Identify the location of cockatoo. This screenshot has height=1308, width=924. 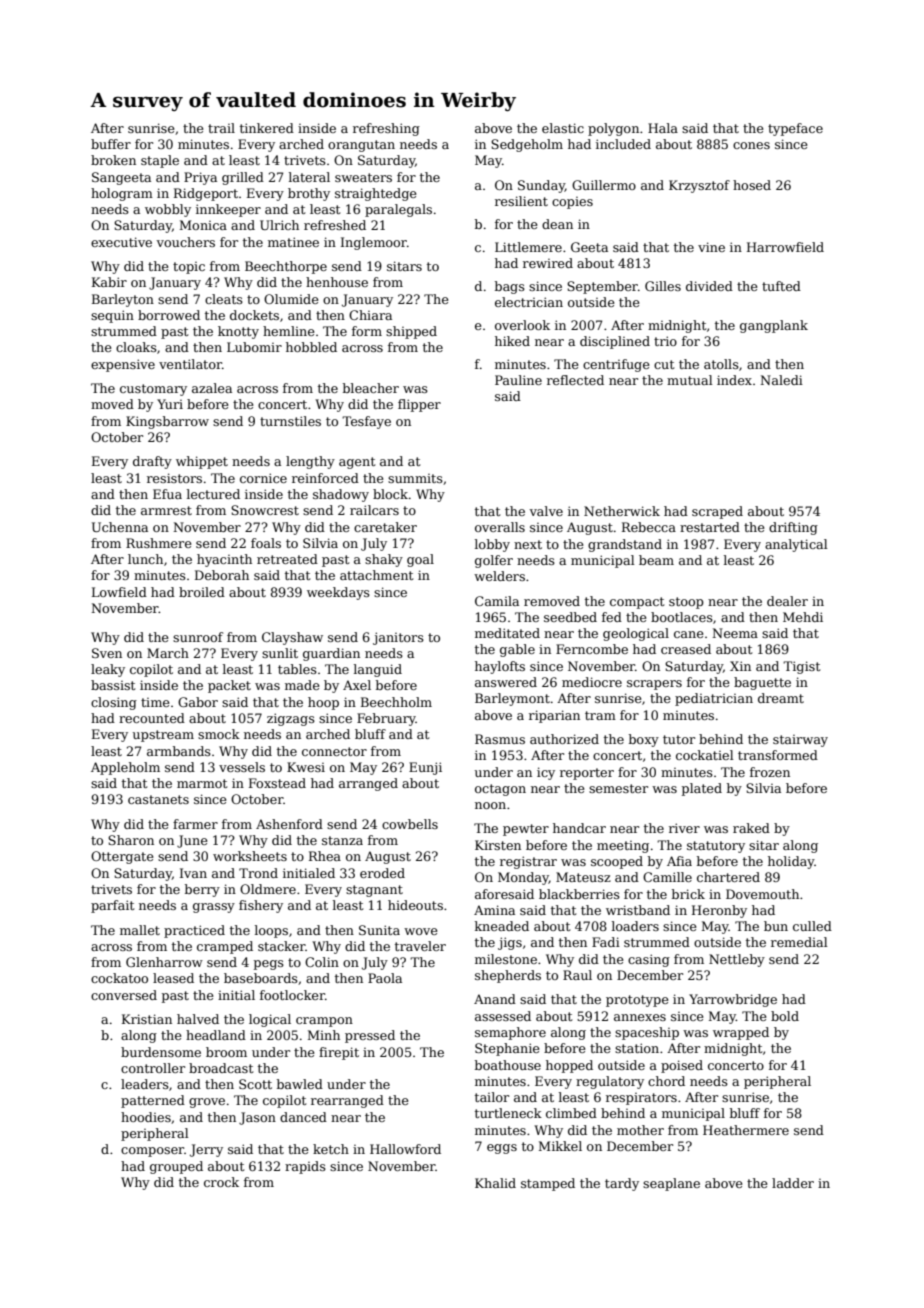
(119, 978).
